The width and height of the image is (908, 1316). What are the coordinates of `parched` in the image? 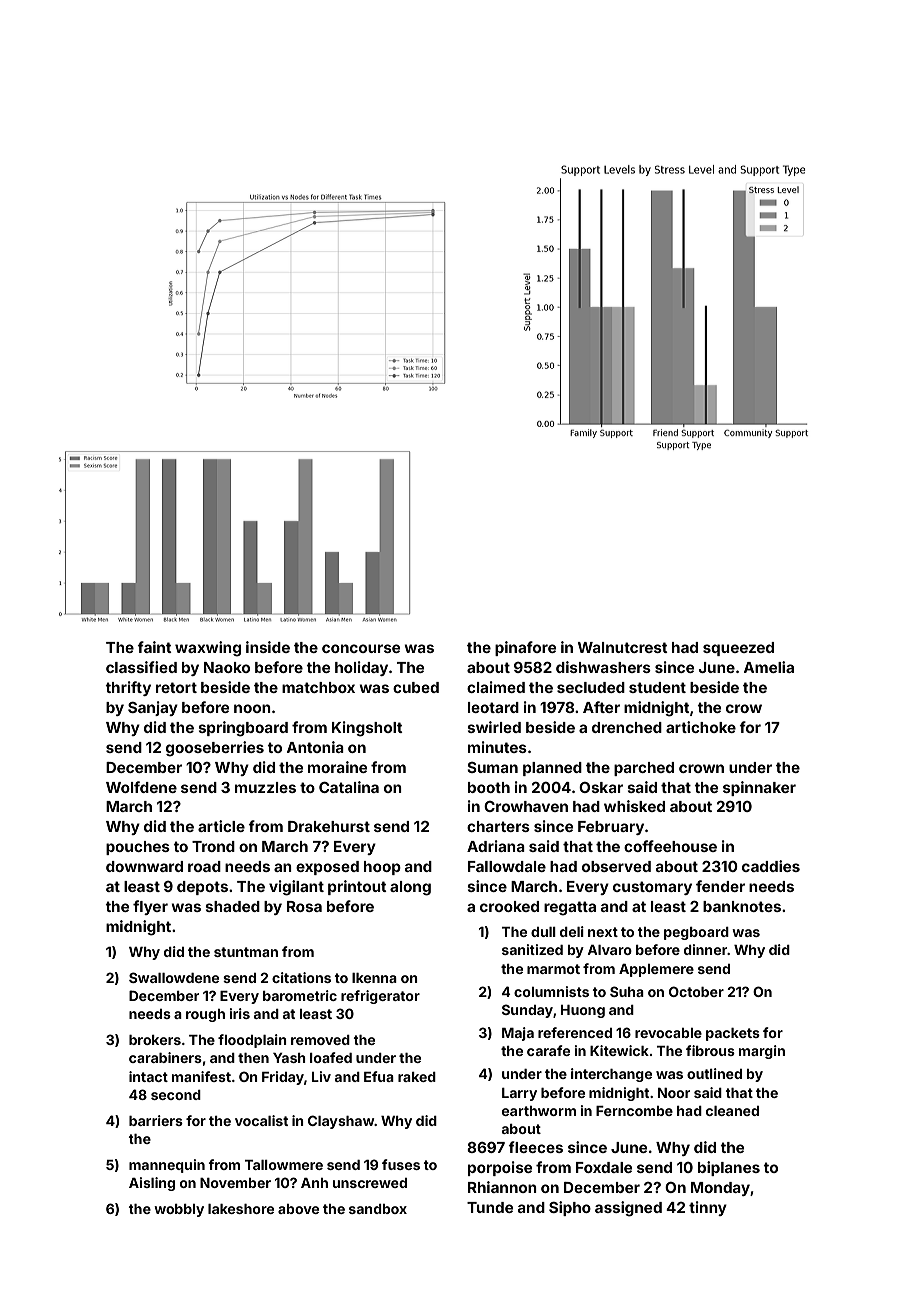 It's located at (644, 769).
